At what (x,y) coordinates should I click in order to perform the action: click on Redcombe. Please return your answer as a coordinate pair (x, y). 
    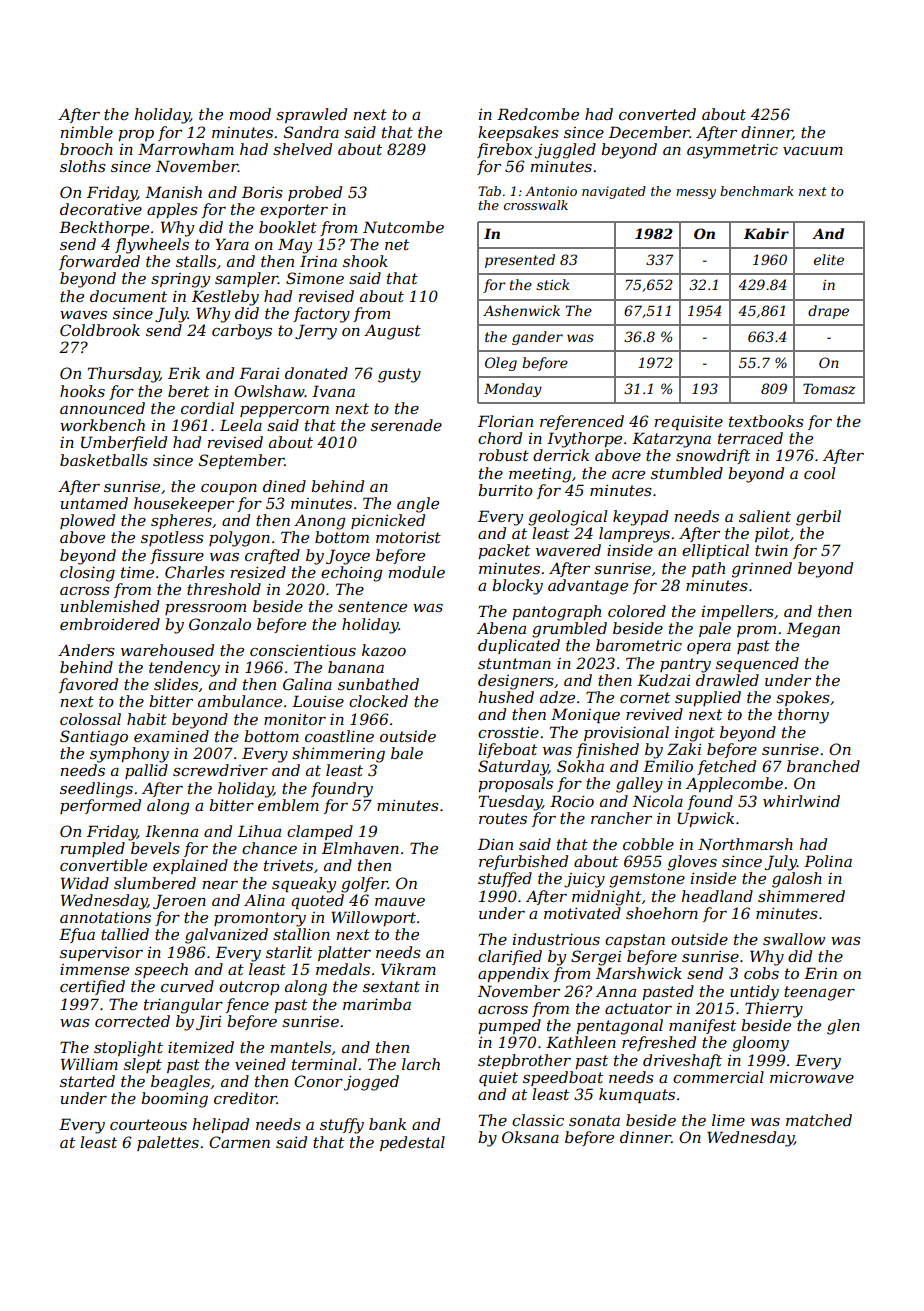
    Looking at the image, I should click on (538, 114).
